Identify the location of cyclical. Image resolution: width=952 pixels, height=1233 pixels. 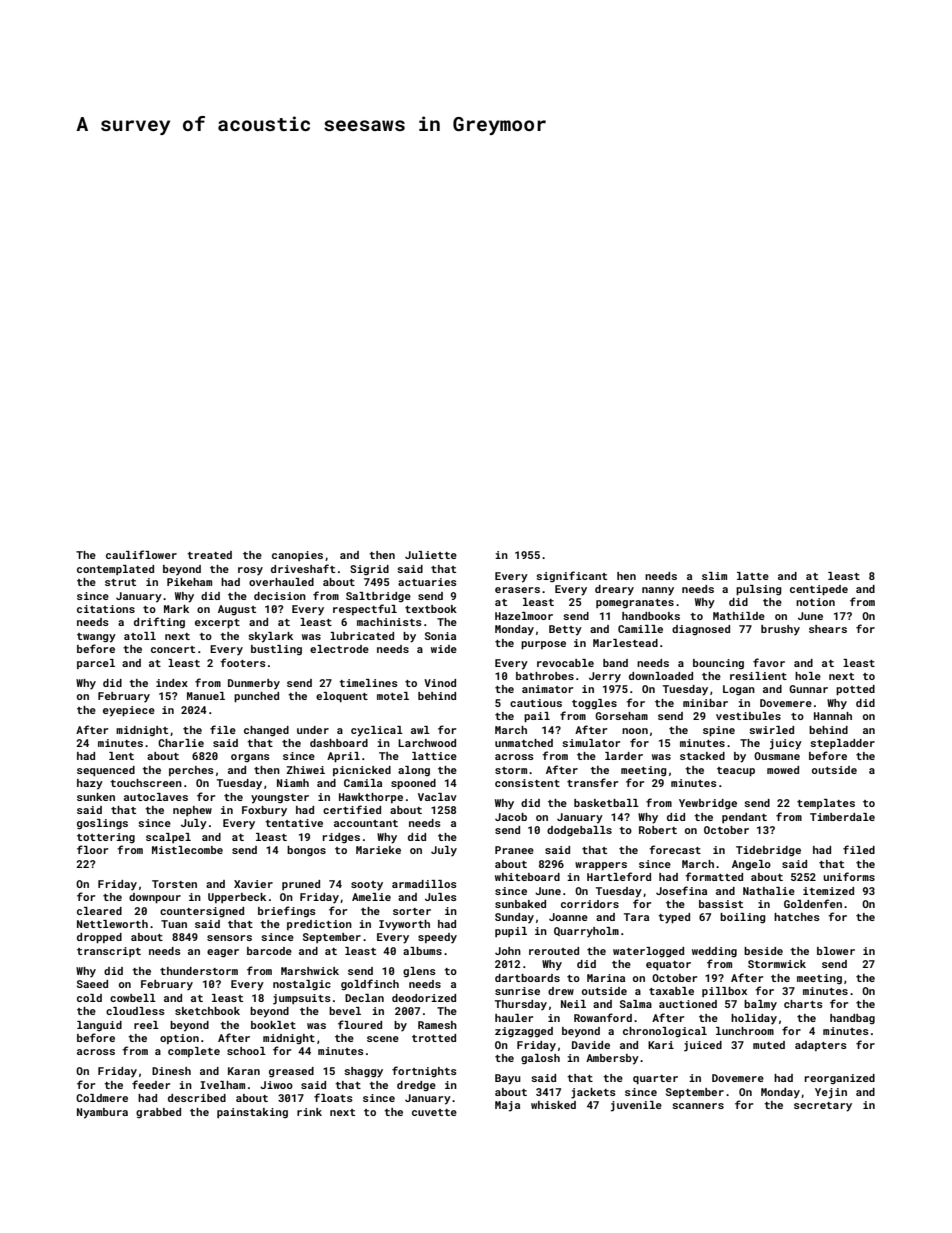
(377, 731).
